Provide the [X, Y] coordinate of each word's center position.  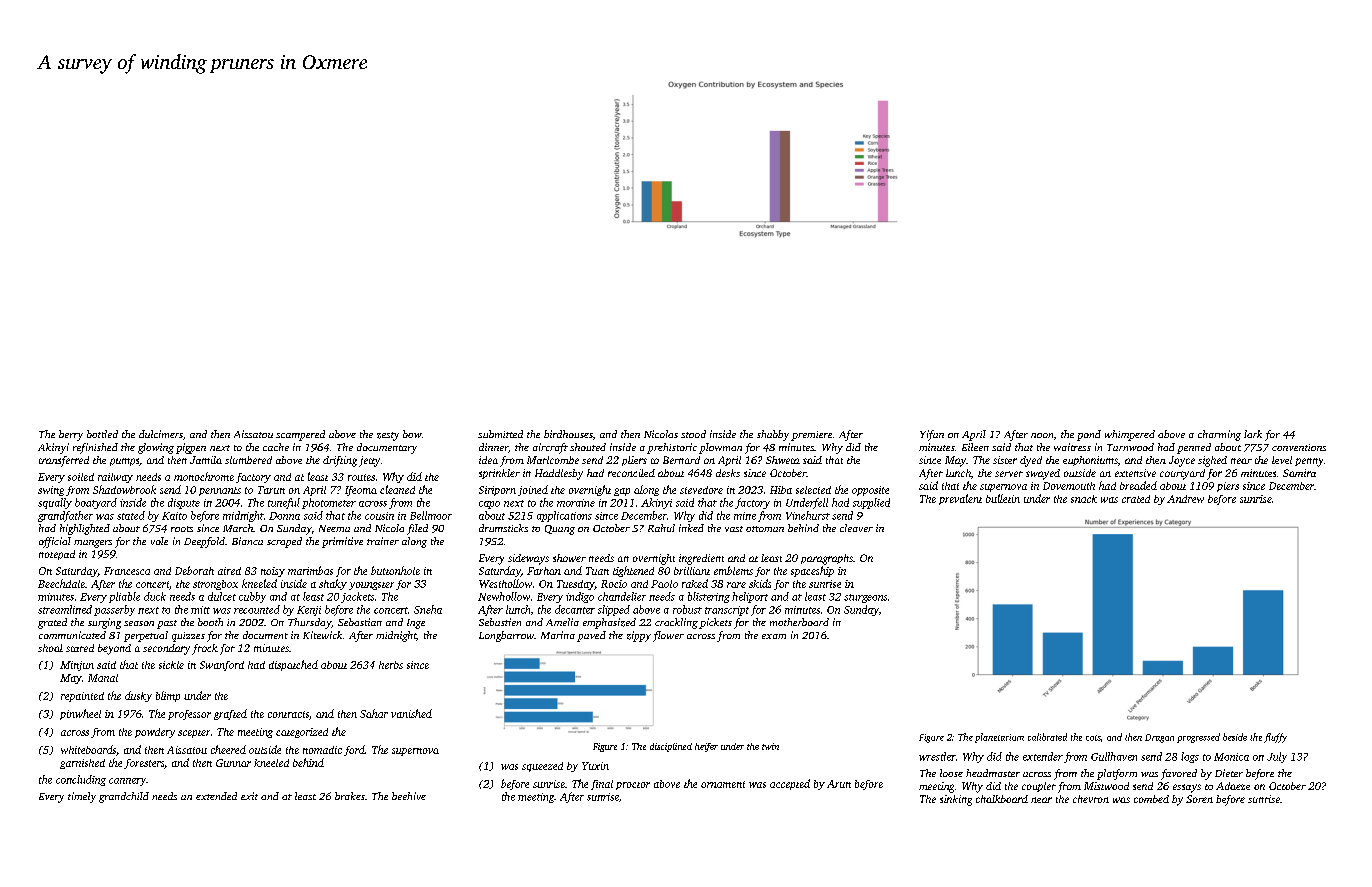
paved [591, 636]
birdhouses [568, 434]
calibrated [1047, 737]
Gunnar [233, 763]
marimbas [310, 570]
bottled [102, 434]
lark [1253, 434]
